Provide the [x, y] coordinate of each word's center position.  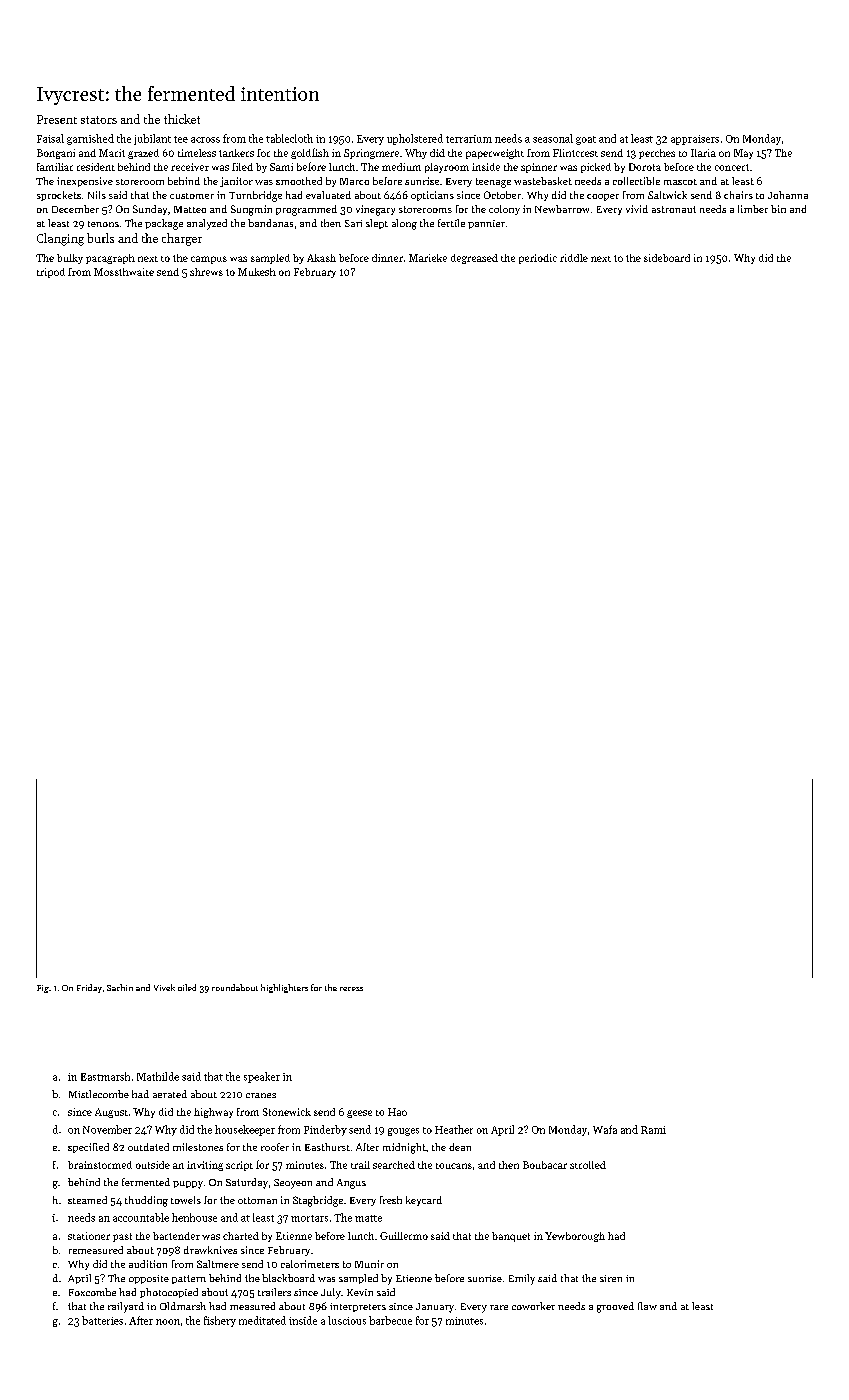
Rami [653, 1130]
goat [586, 140]
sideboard [667, 258]
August [111, 1113]
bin [778, 209]
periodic [538, 259]
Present [57, 119]
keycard [424, 1201]
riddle [574, 258]
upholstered [415, 139]
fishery [220, 1321]
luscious [347, 1320]
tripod [51, 273]
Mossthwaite [124, 272]
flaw [647, 1306]
